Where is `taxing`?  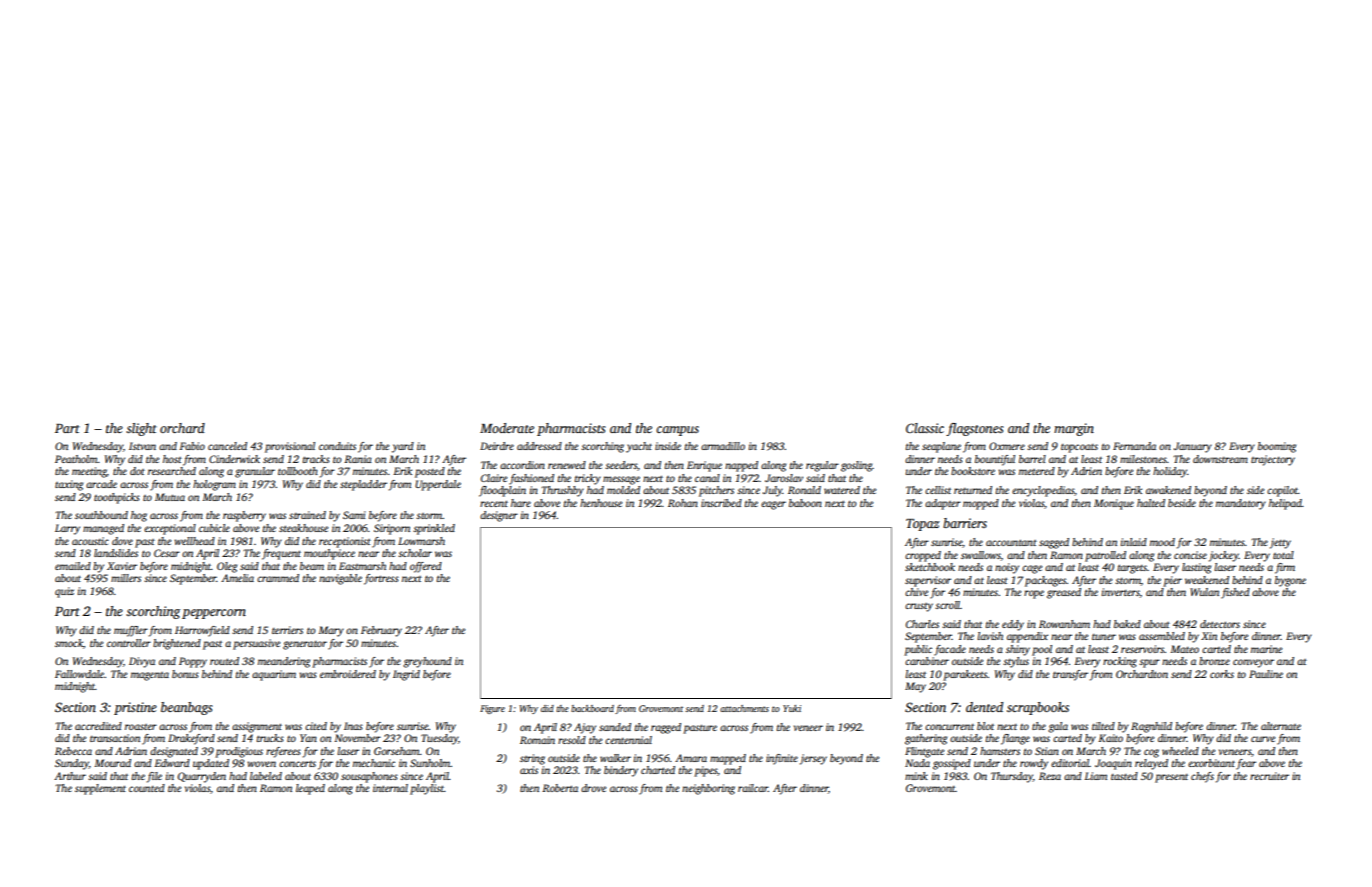
taxing is located at coordinates (69, 485).
